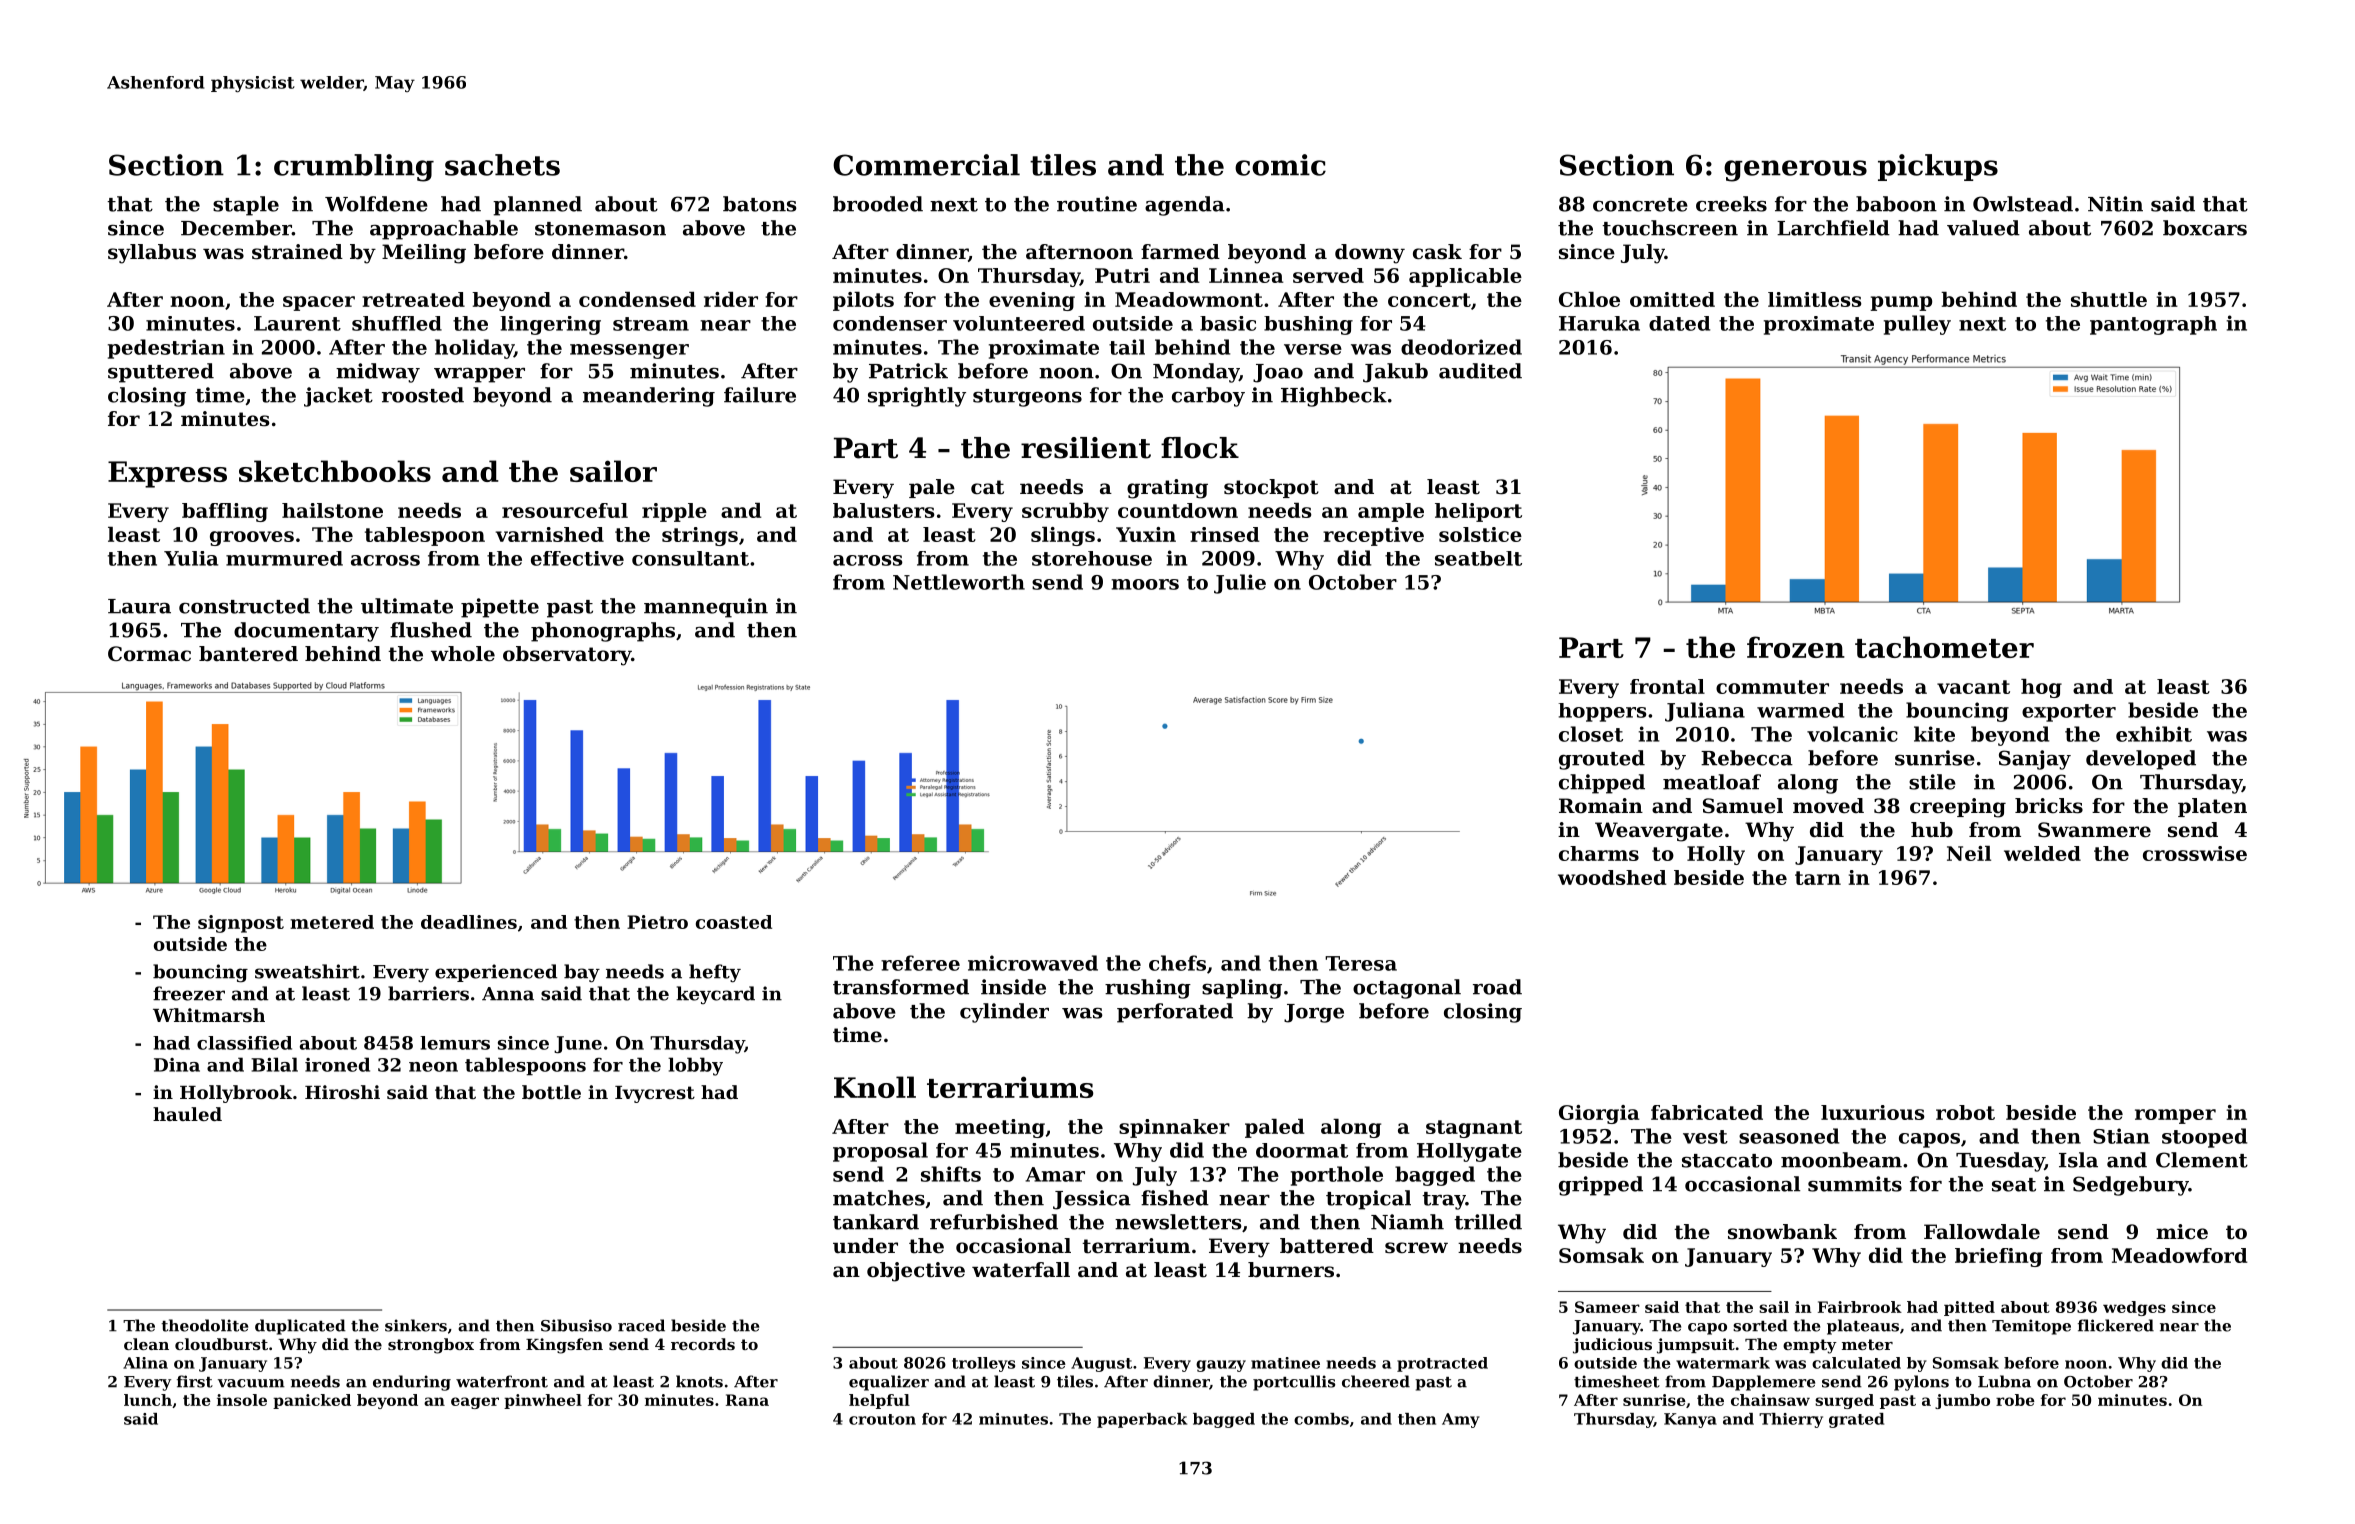 The width and height of the screenshot is (2355, 1524). I want to click on comic, so click(1280, 165).
